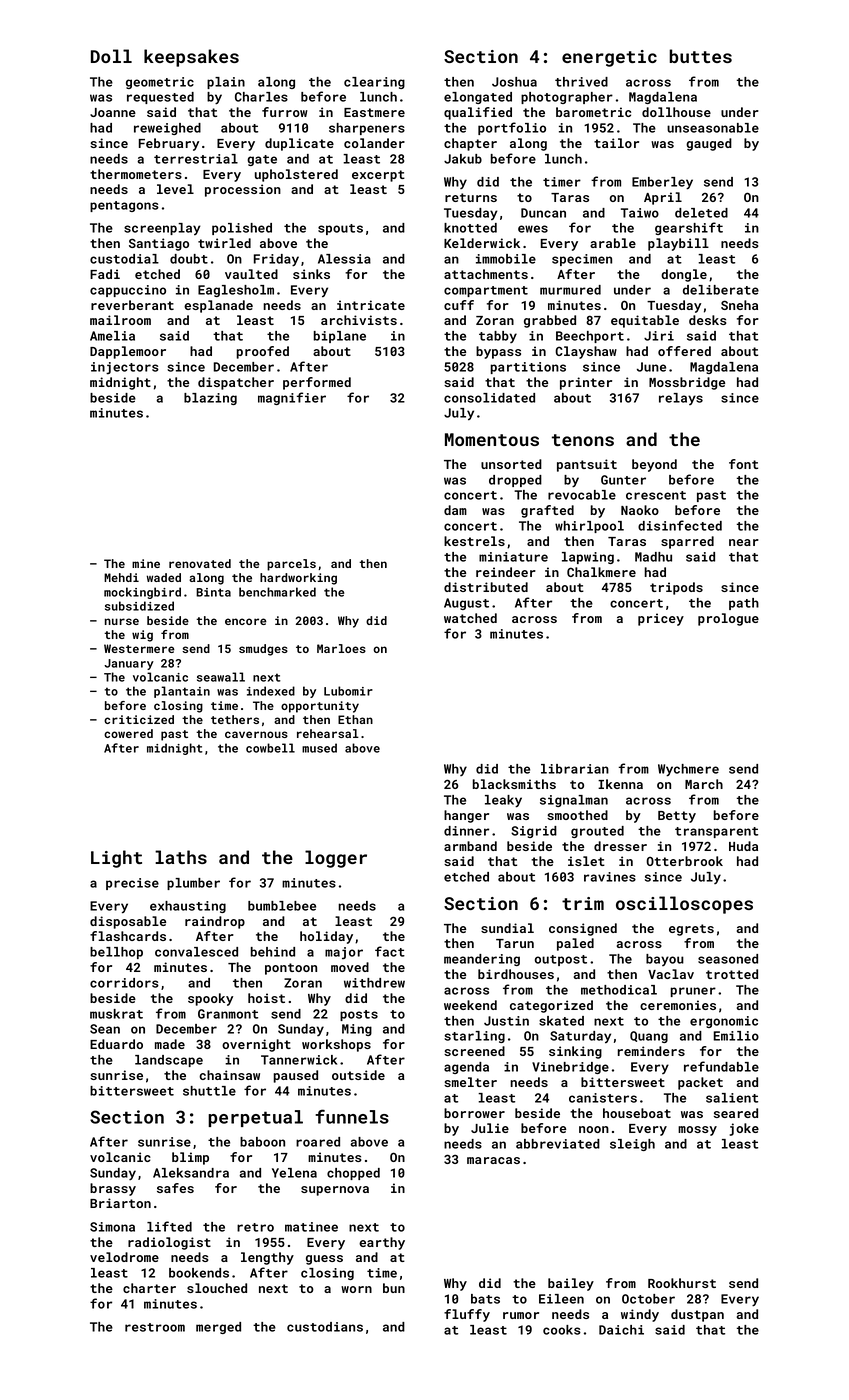  I want to click on cowered, so click(128, 733).
